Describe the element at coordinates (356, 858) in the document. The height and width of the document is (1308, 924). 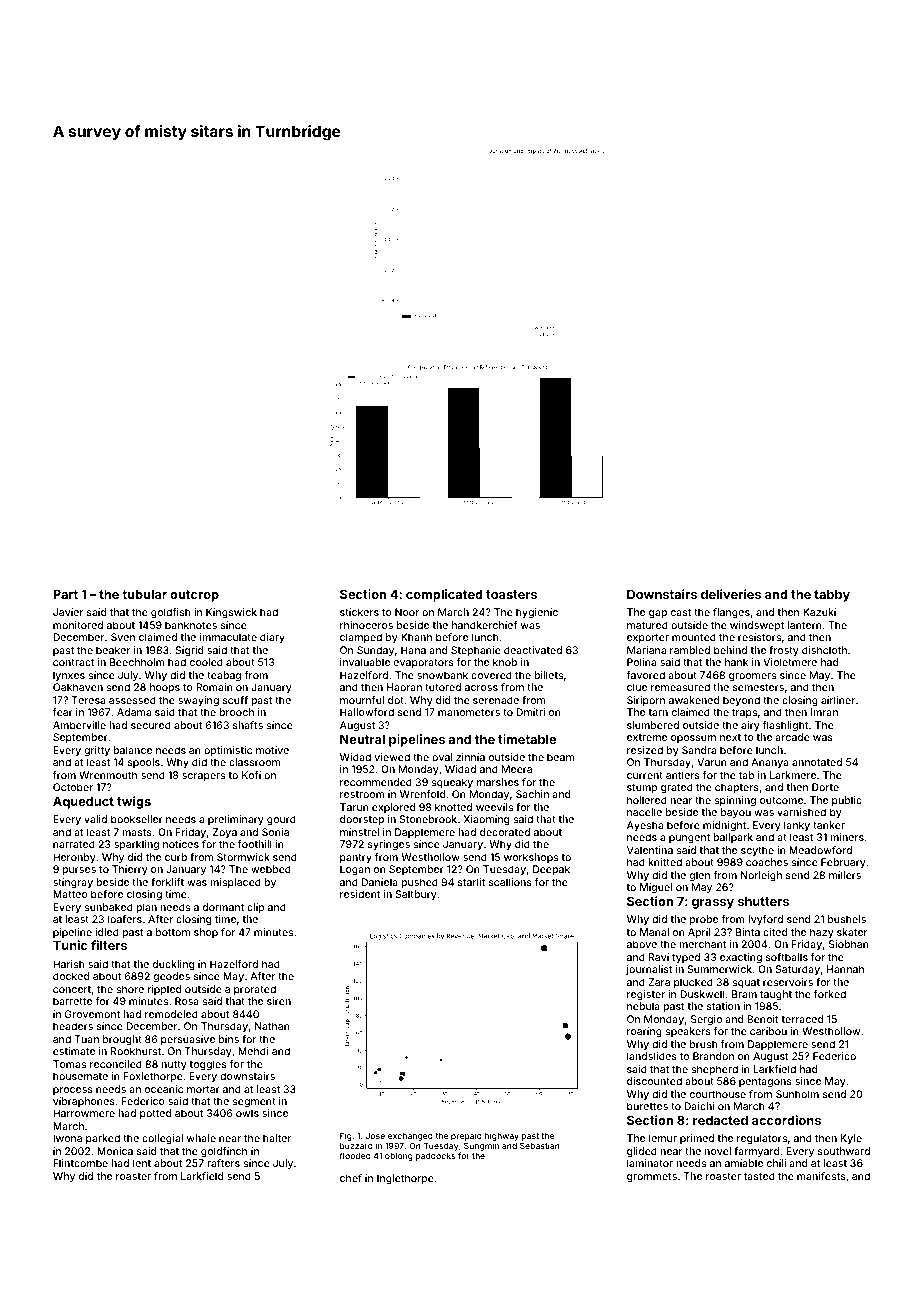
I see `pantry` at that location.
